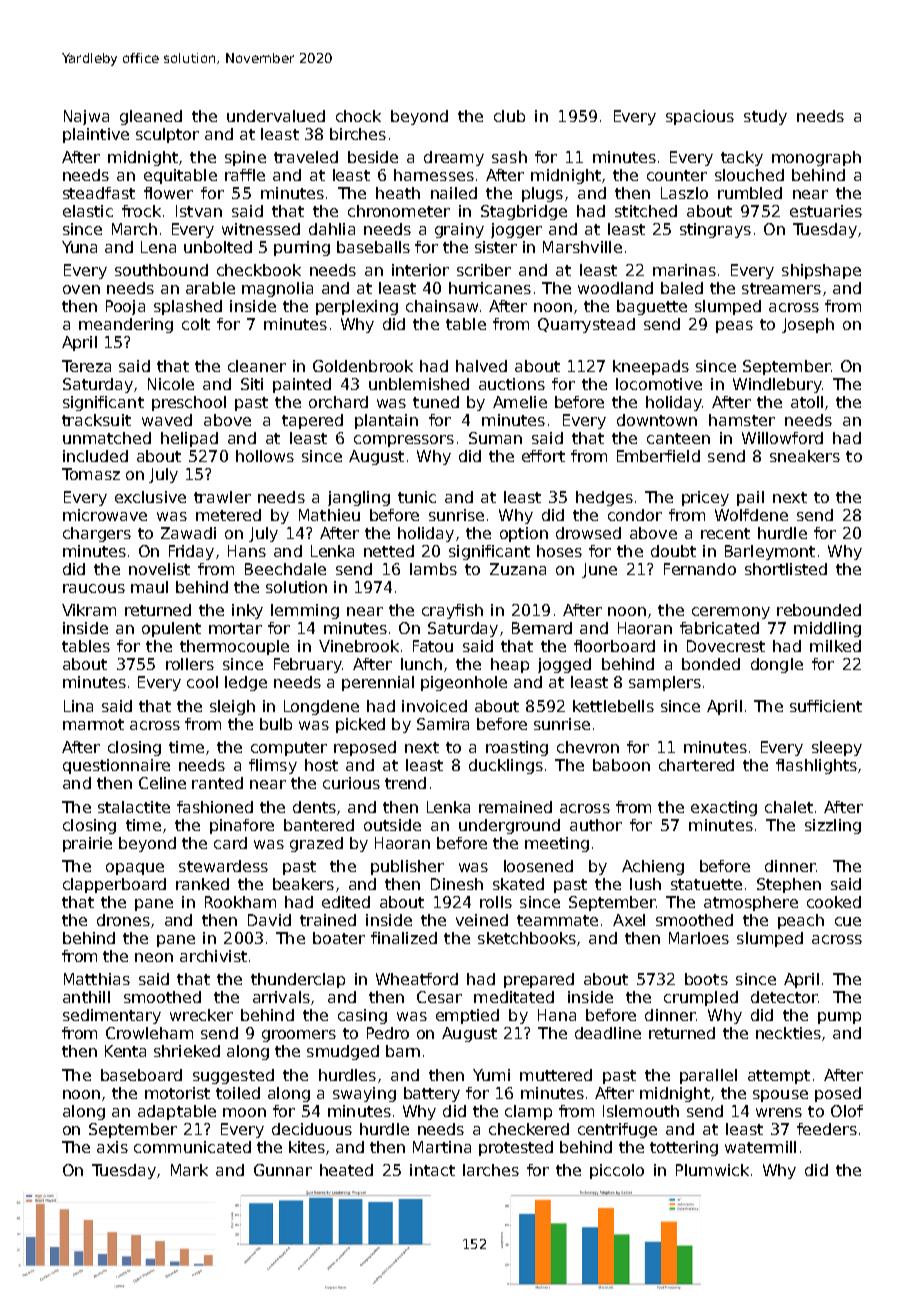 The height and width of the screenshot is (1308, 924). What do you see at coordinates (750, 193) in the screenshot?
I see `rumbled` at bounding box center [750, 193].
